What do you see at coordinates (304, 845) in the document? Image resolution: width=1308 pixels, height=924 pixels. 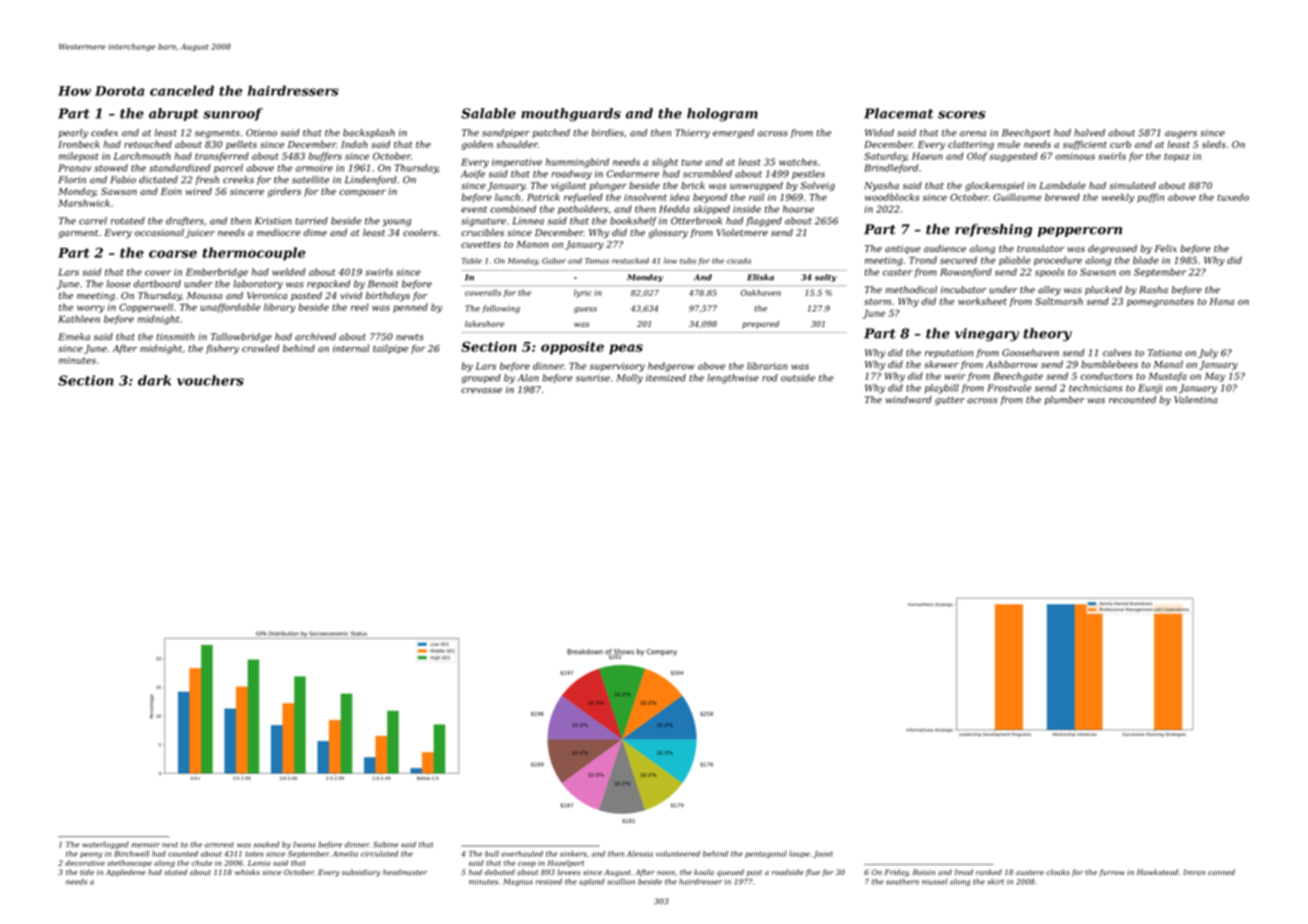 I see `Iwona` at bounding box center [304, 845].
